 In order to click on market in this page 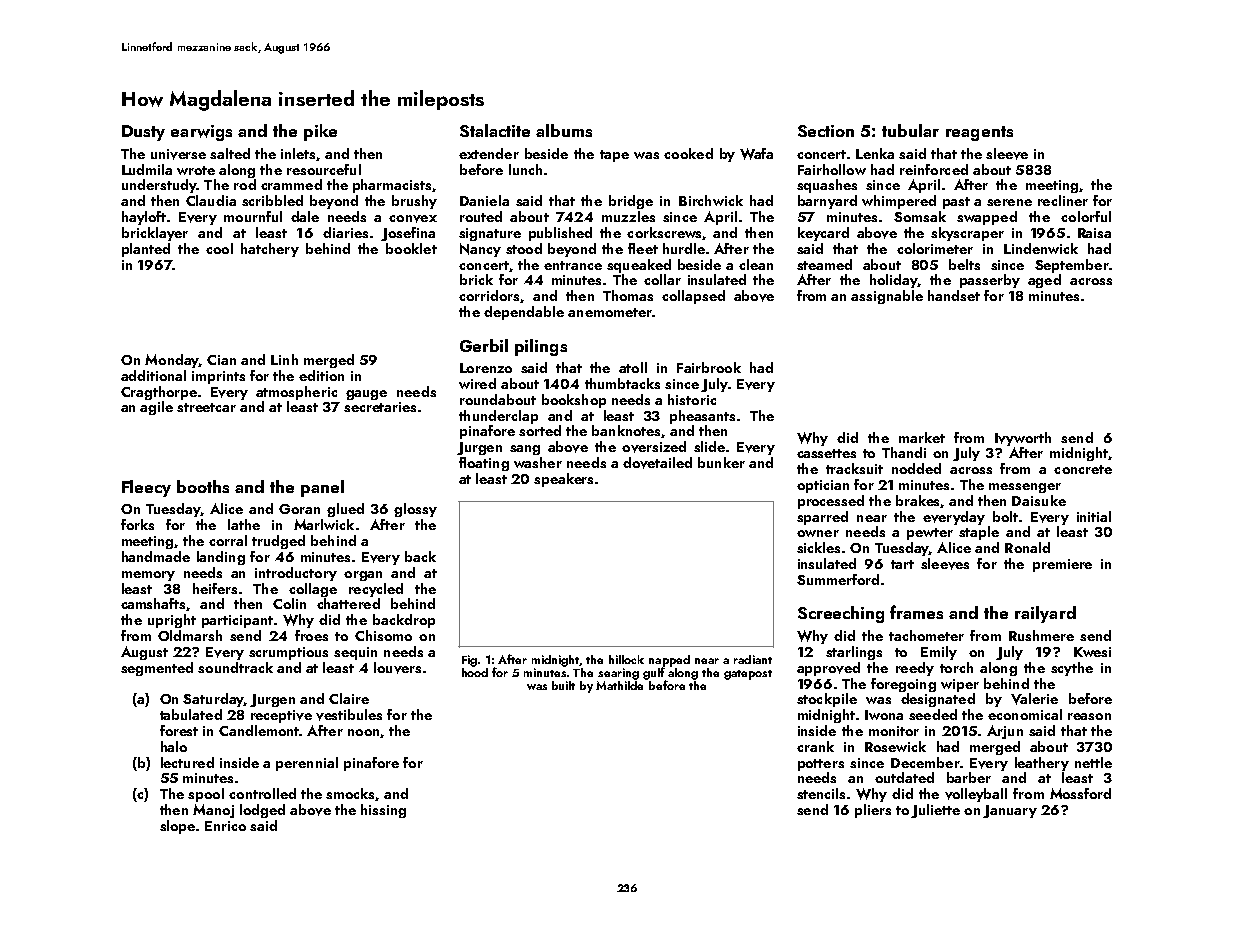, I will do `click(922, 437)`.
